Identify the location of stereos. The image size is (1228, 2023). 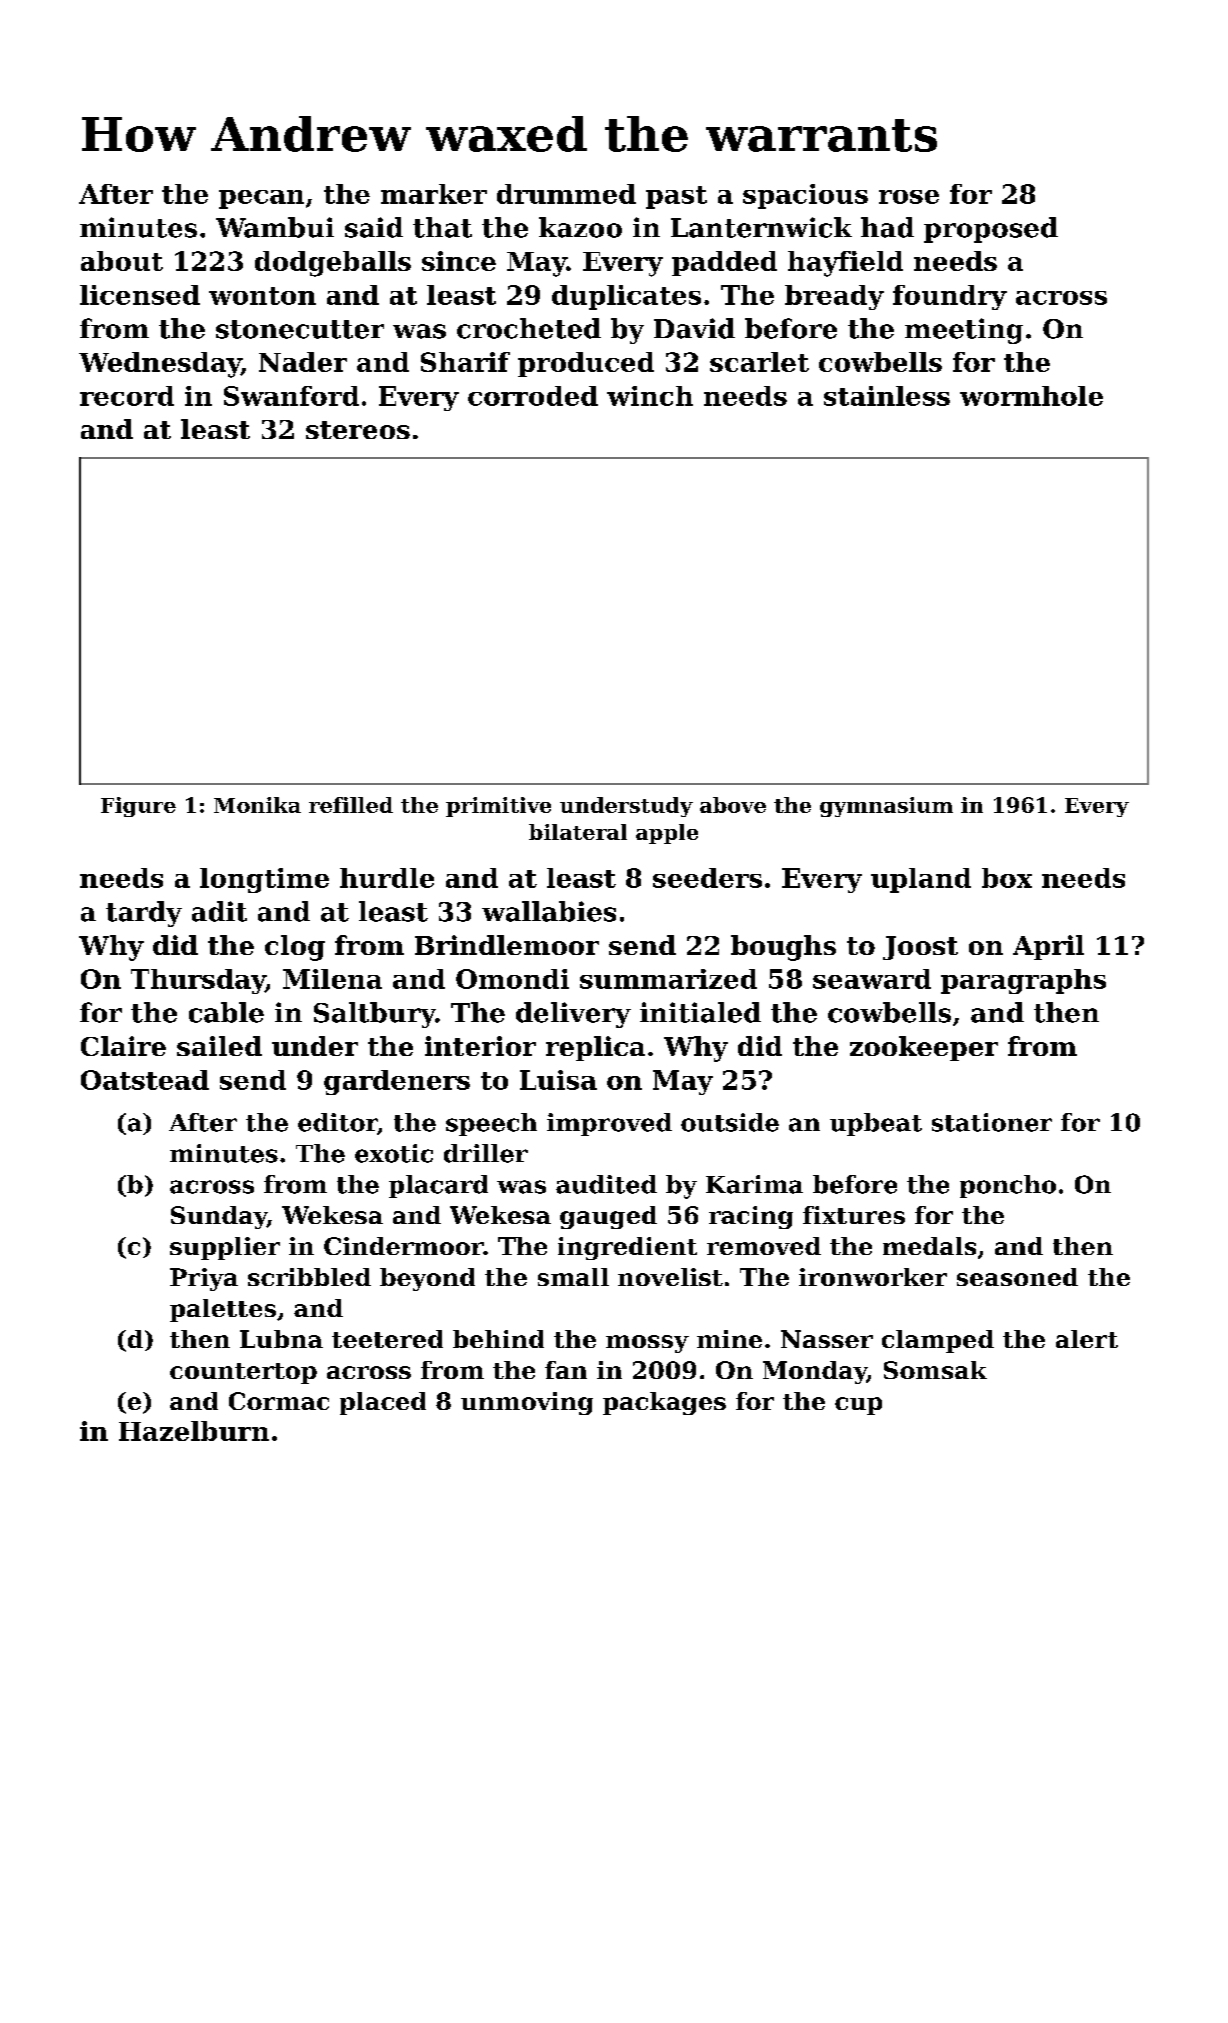
(358, 430).
